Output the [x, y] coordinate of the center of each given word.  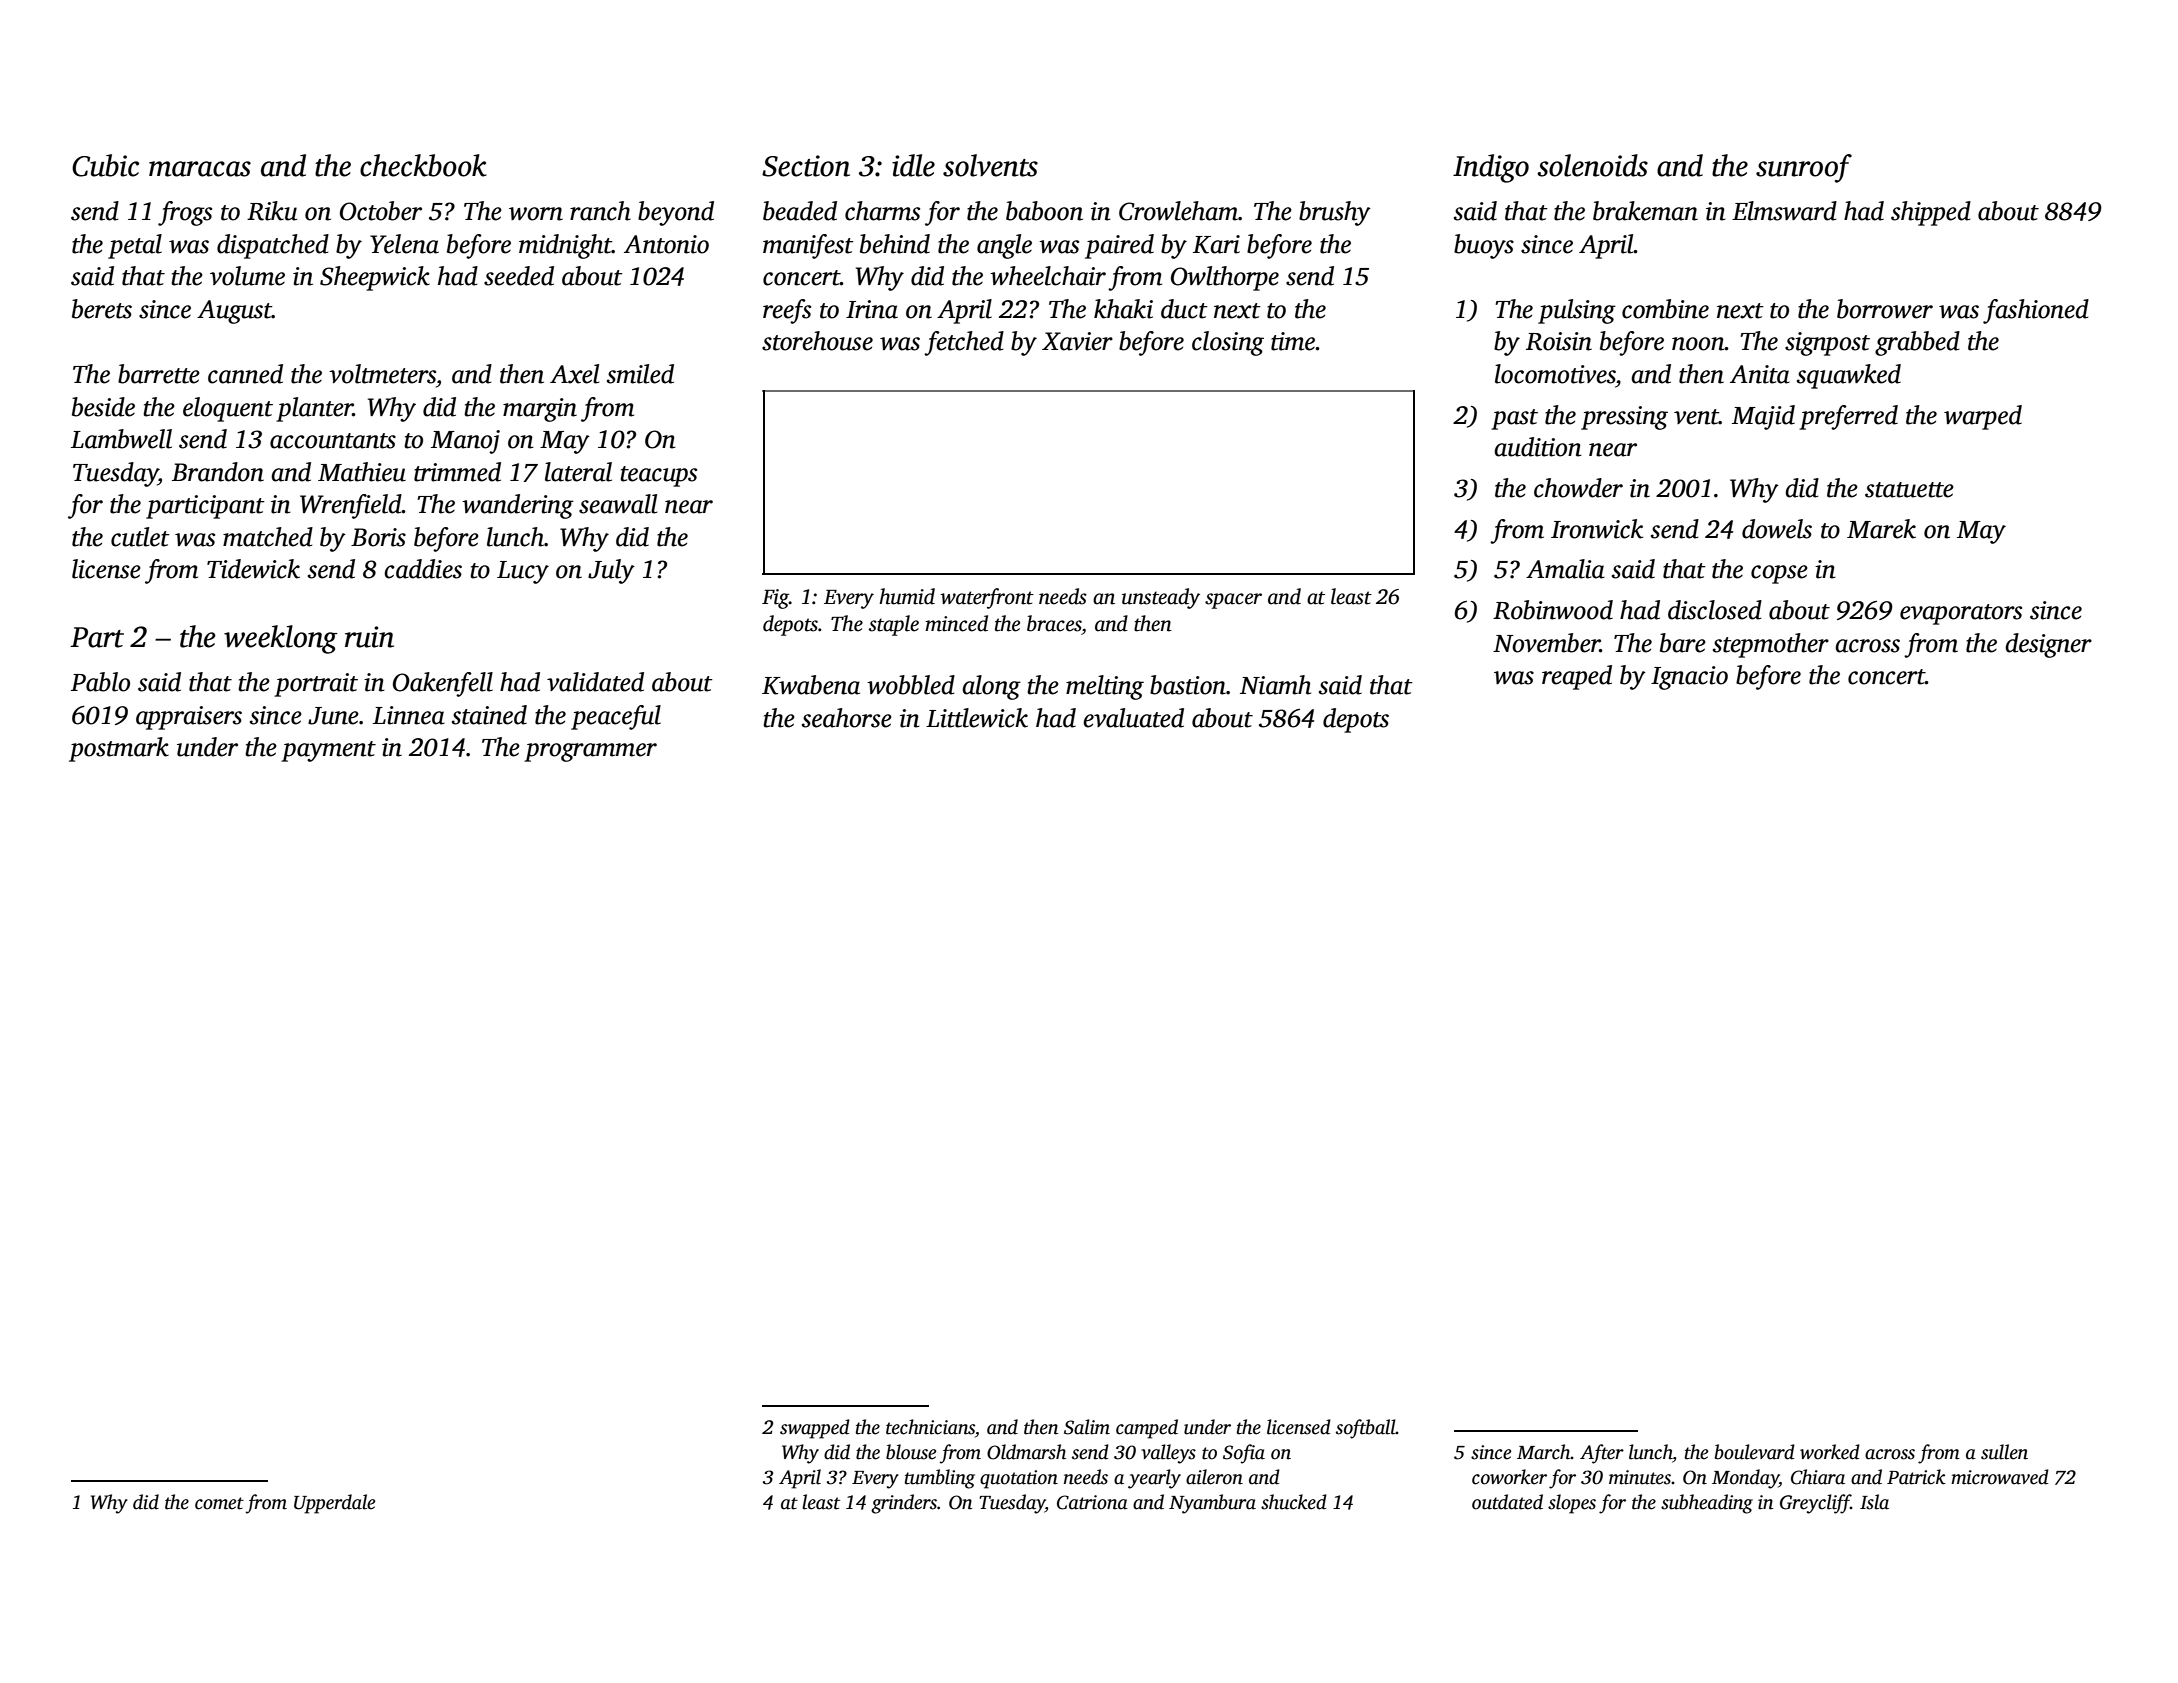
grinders [904, 1504]
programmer [590, 752]
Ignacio [1689, 678]
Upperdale [334, 1504]
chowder [1578, 488]
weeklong [281, 639]
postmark [119, 749]
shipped [1931, 213]
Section [806, 166]
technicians [930, 1427]
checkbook [423, 165]
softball [1366, 1429]
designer [2048, 645]
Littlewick [977, 718]
